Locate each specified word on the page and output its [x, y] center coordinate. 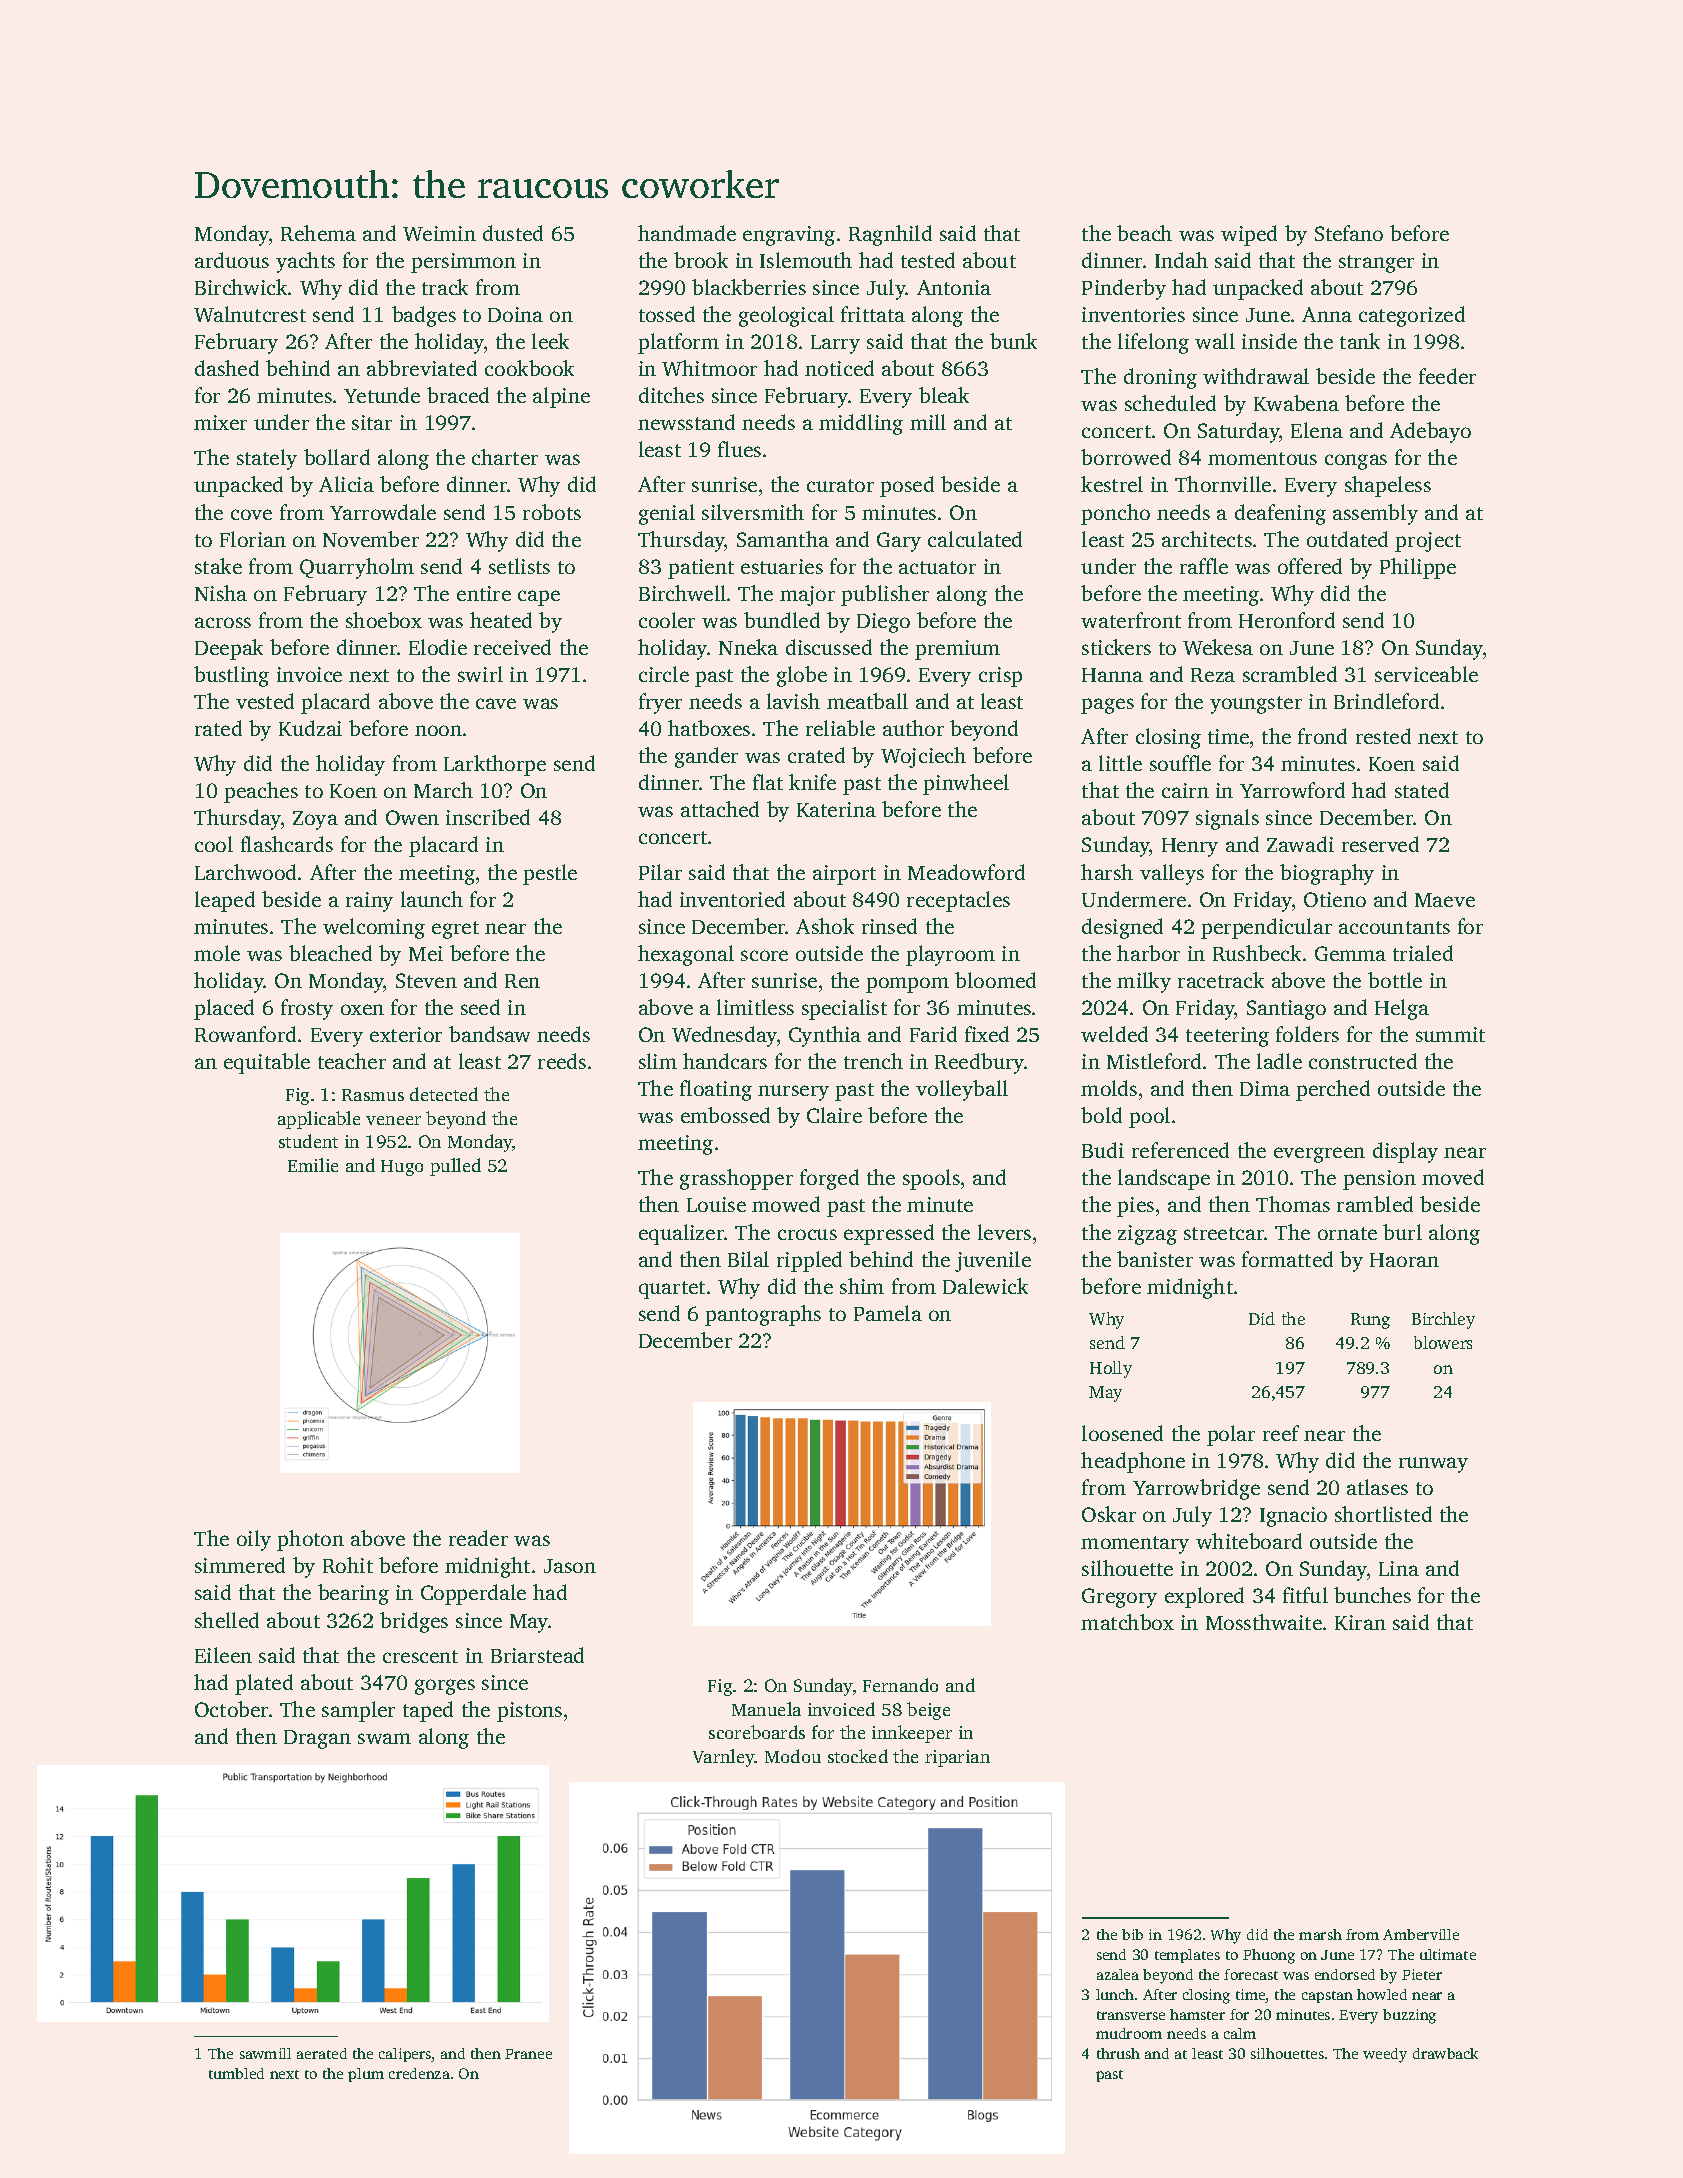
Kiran [1360, 1622]
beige [928, 1711]
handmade [687, 233]
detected [444, 1094]
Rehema [318, 233]
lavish [793, 701]
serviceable [1426, 674]
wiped [1249, 235]
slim [658, 1061]
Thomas [1293, 1204]
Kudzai [310, 728]
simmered [240, 1565]
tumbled [236, 2073]
